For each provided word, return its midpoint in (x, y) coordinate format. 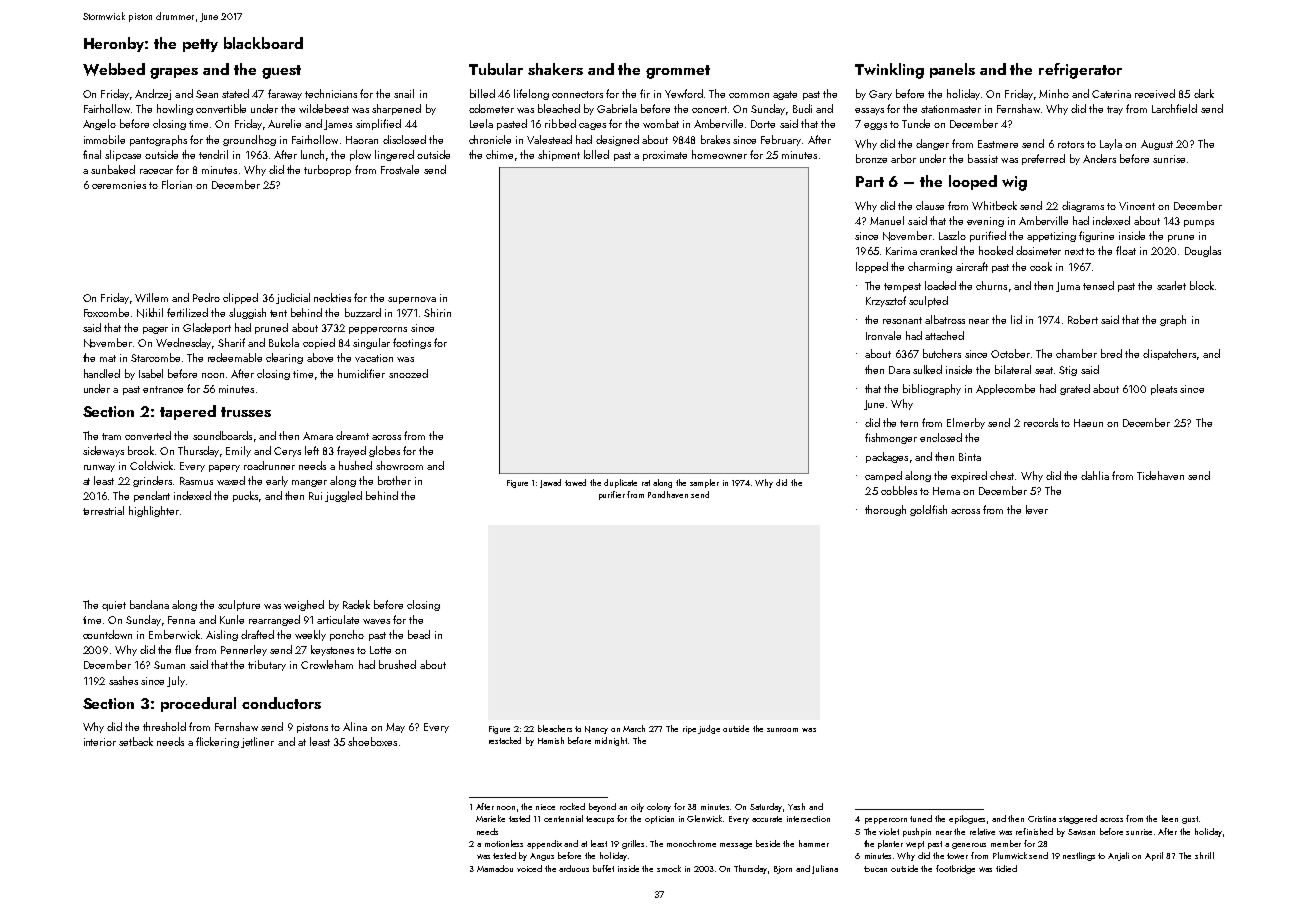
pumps (1199, 223)
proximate (665, 156)
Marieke (490, 818)
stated (235, 93)
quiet (114, 606)
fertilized (187, 312)
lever (1037, 509)
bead (419, 634)
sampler (704, 483)
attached (944, 335)
